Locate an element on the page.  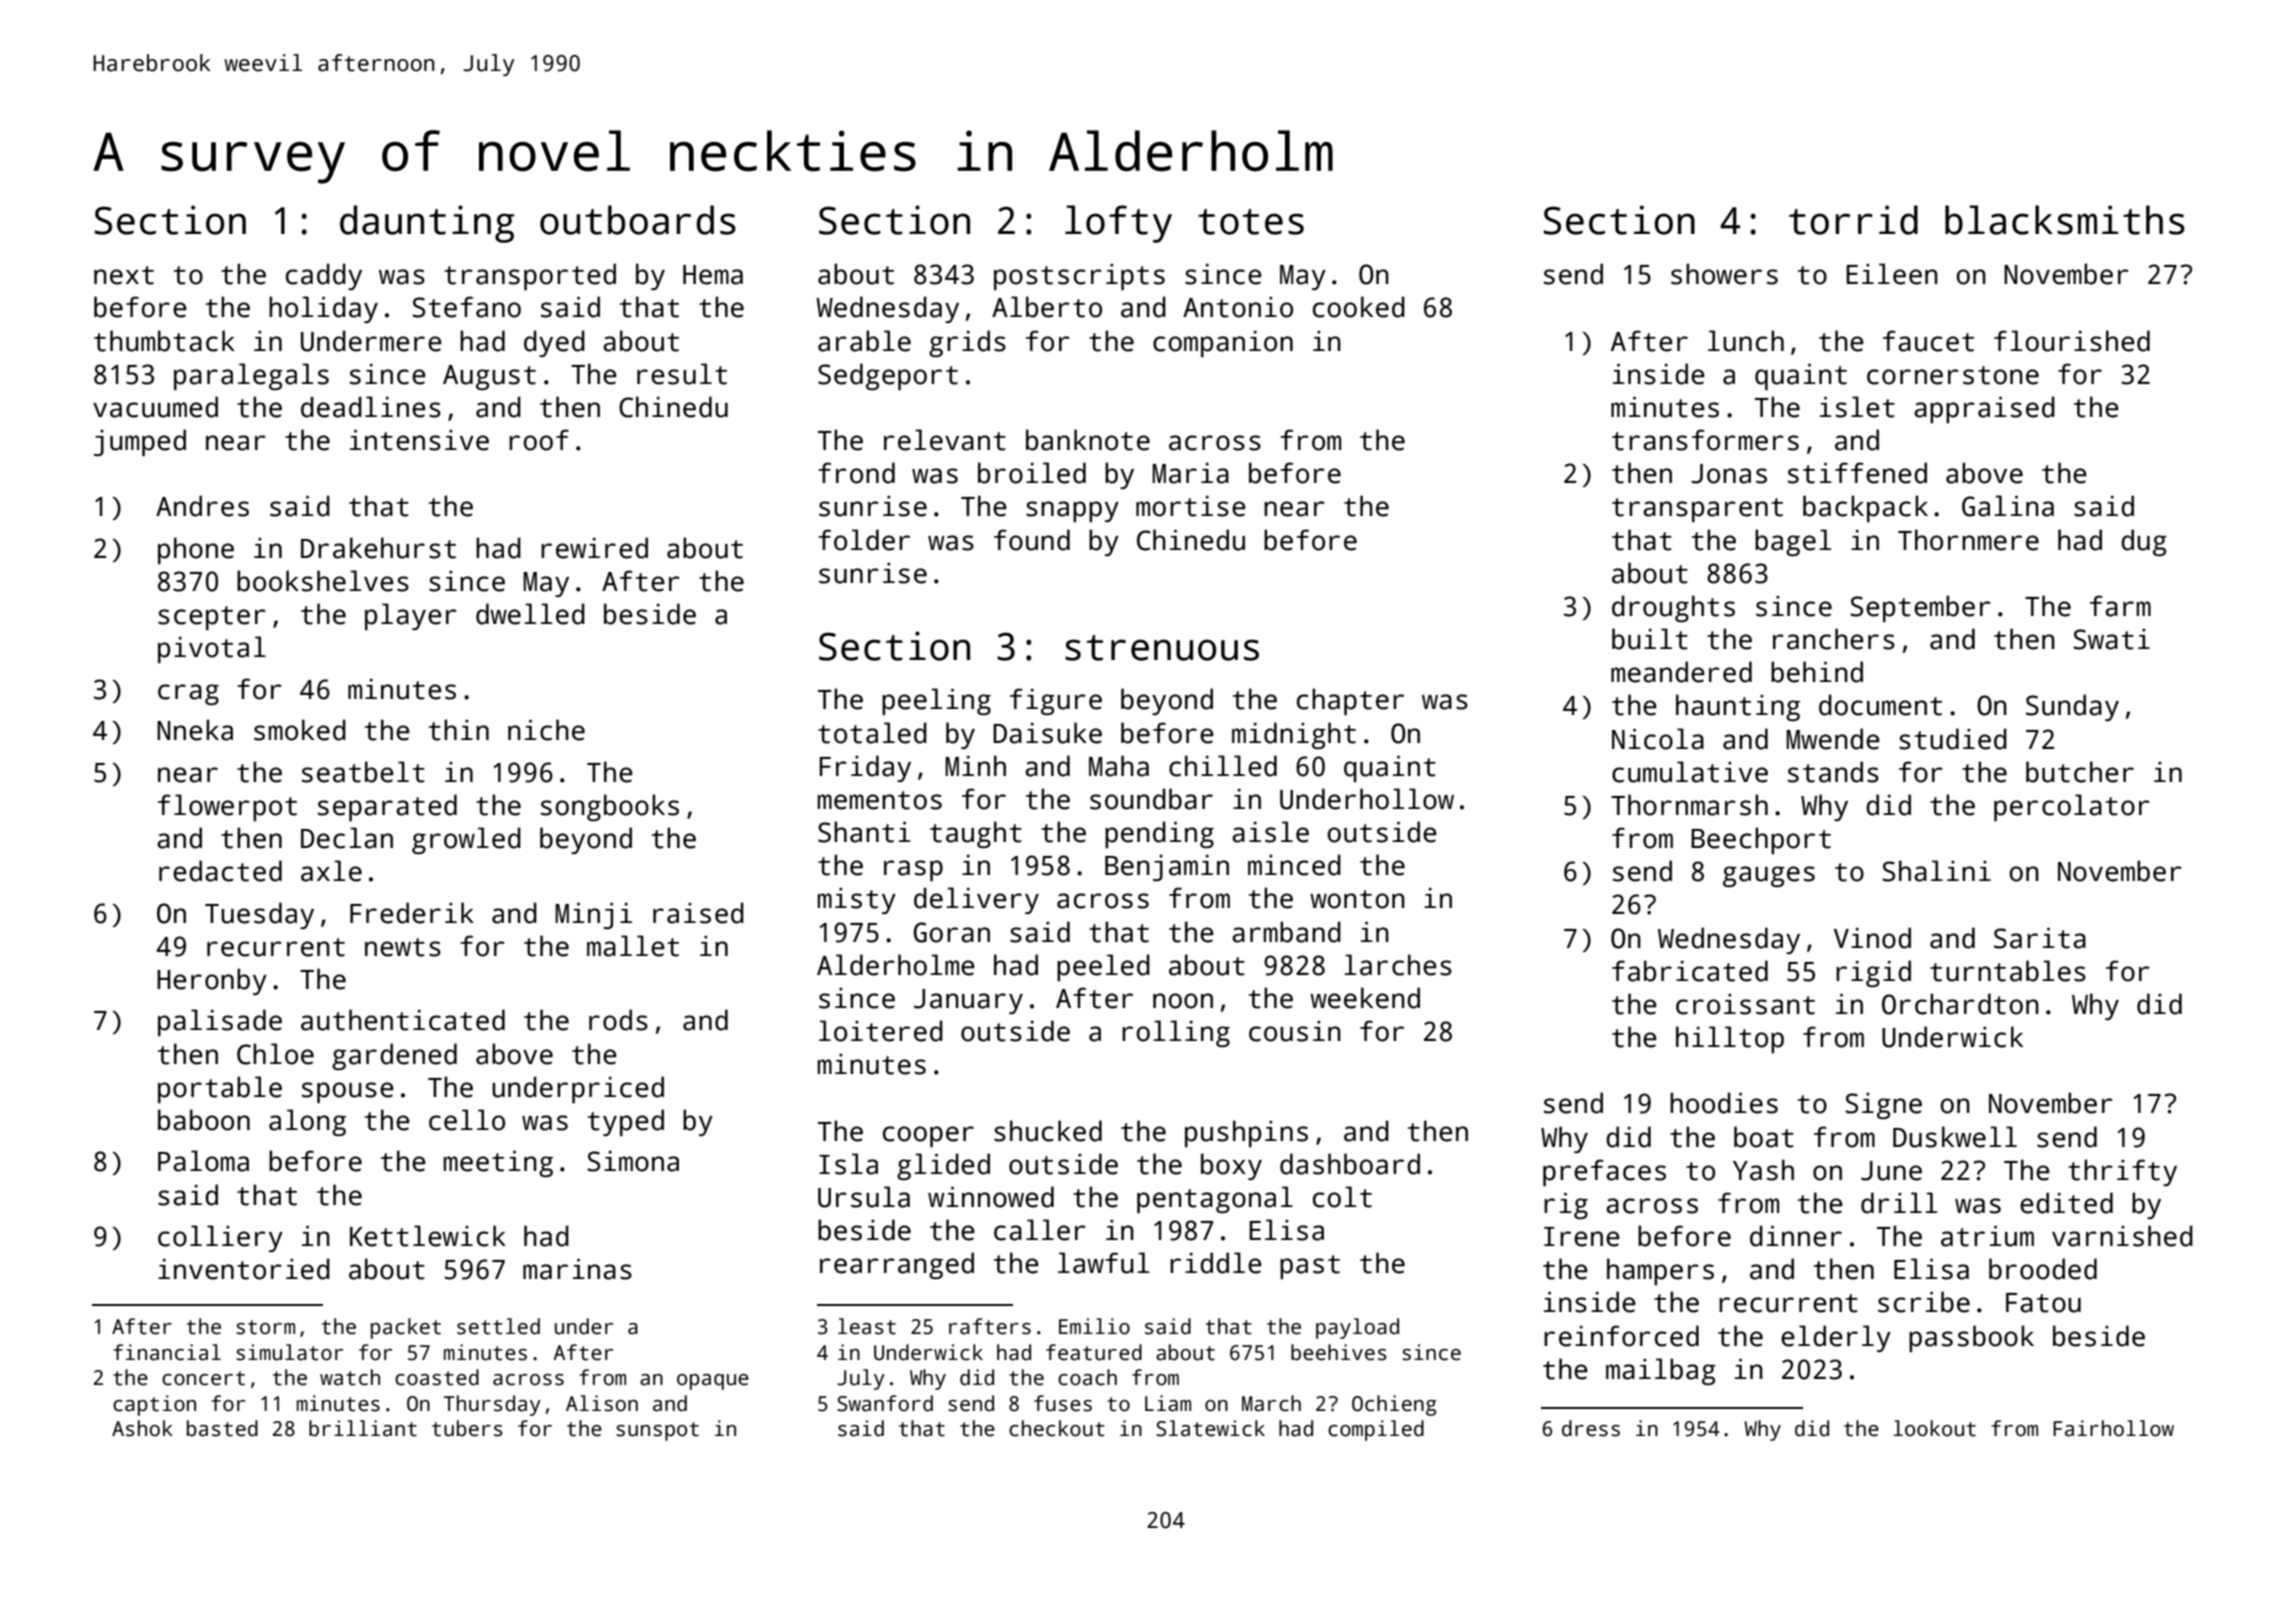
redacted is located at coordinates (220, 871).
